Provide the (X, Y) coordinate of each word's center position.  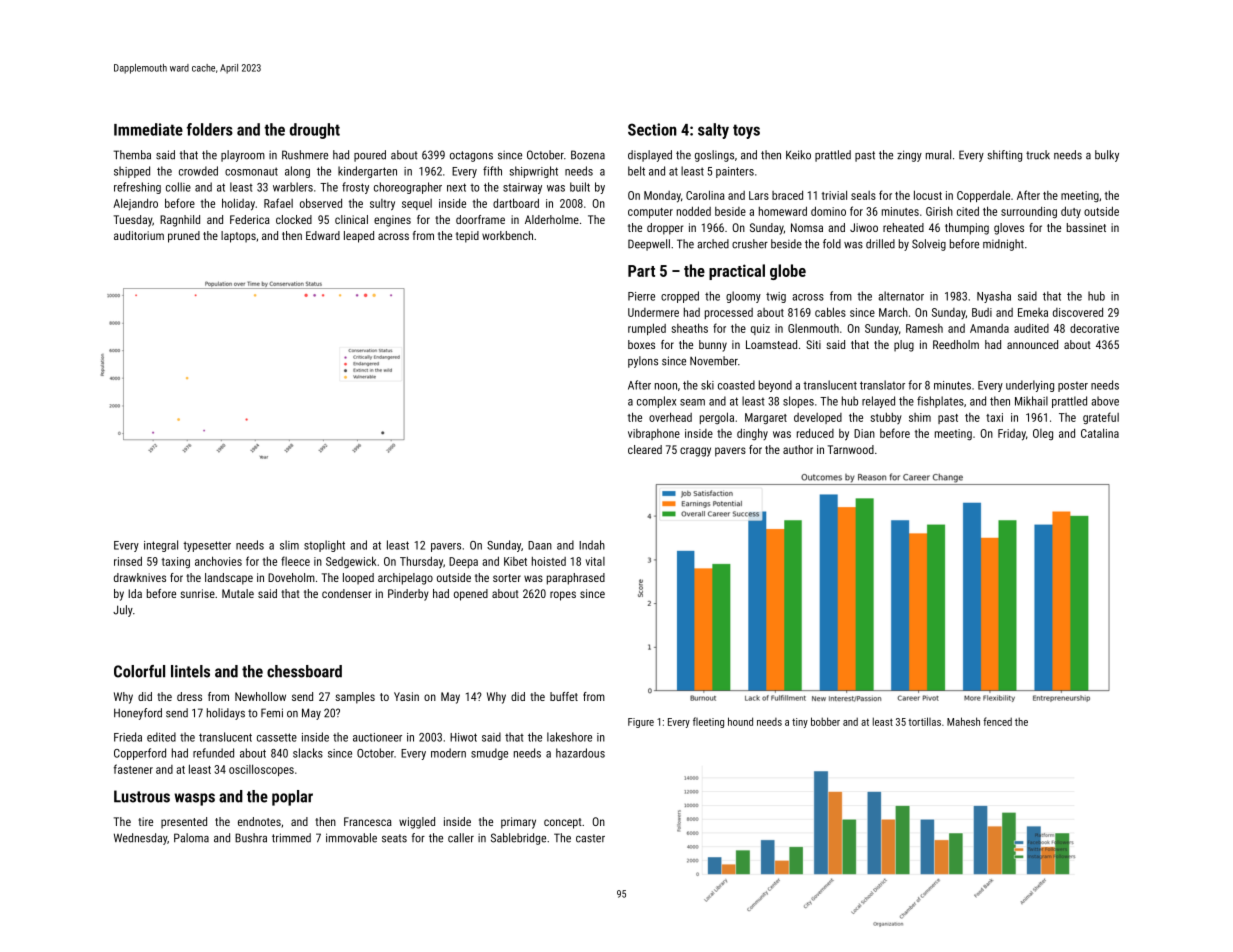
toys (746, 131)
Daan (540, 545)
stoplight (324, 546)
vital (595, 561)
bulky (1107, 156)
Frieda (128, 737)
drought (315, 131)
